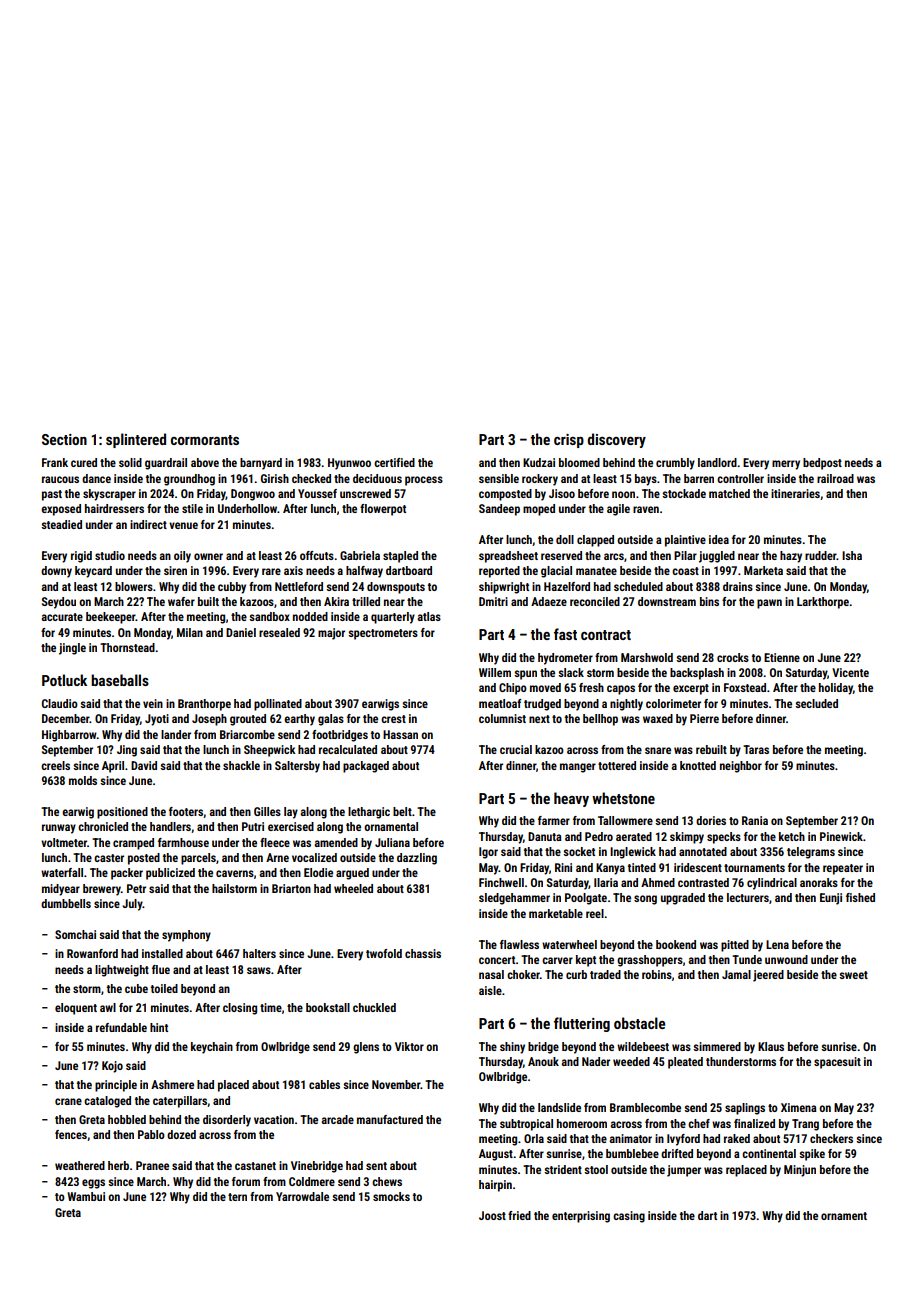 The height and width of the screenshot is (1308, 924). I want to click on owner, so click(208, 556).
